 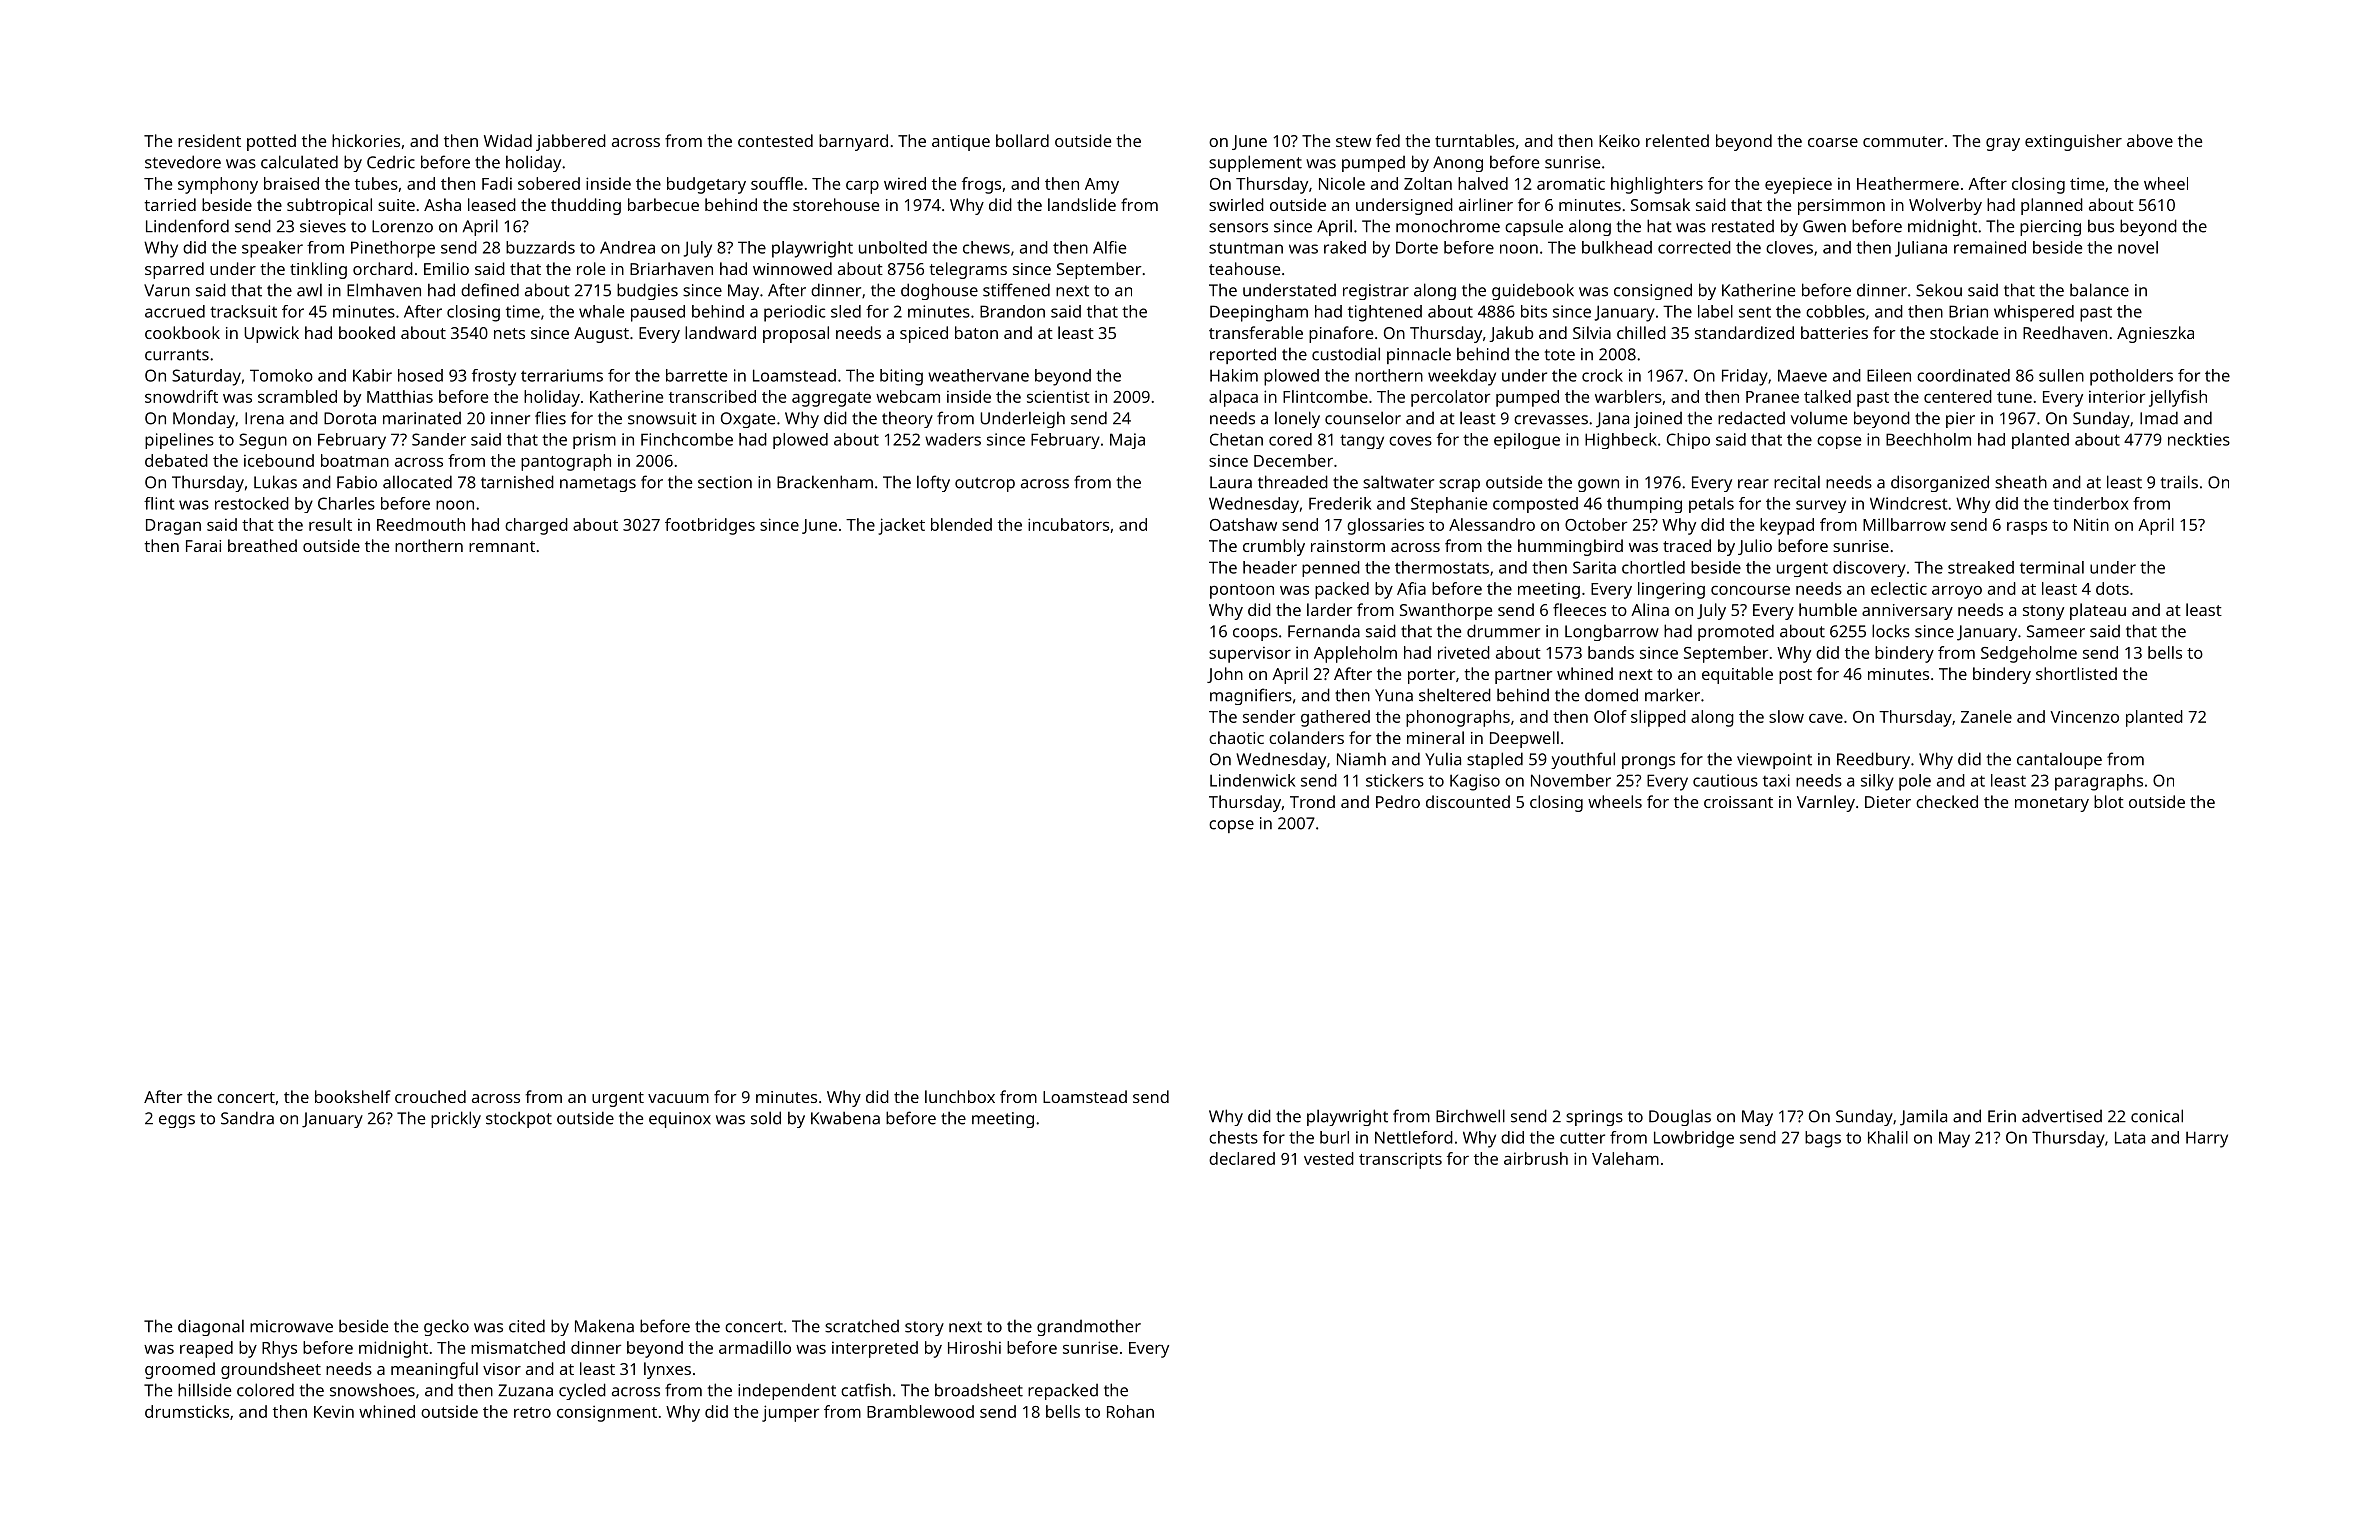 What do you see at coordinates (1256, 332) in the screenshot?
I see `transferable` at bounding box center [1256, 332].
